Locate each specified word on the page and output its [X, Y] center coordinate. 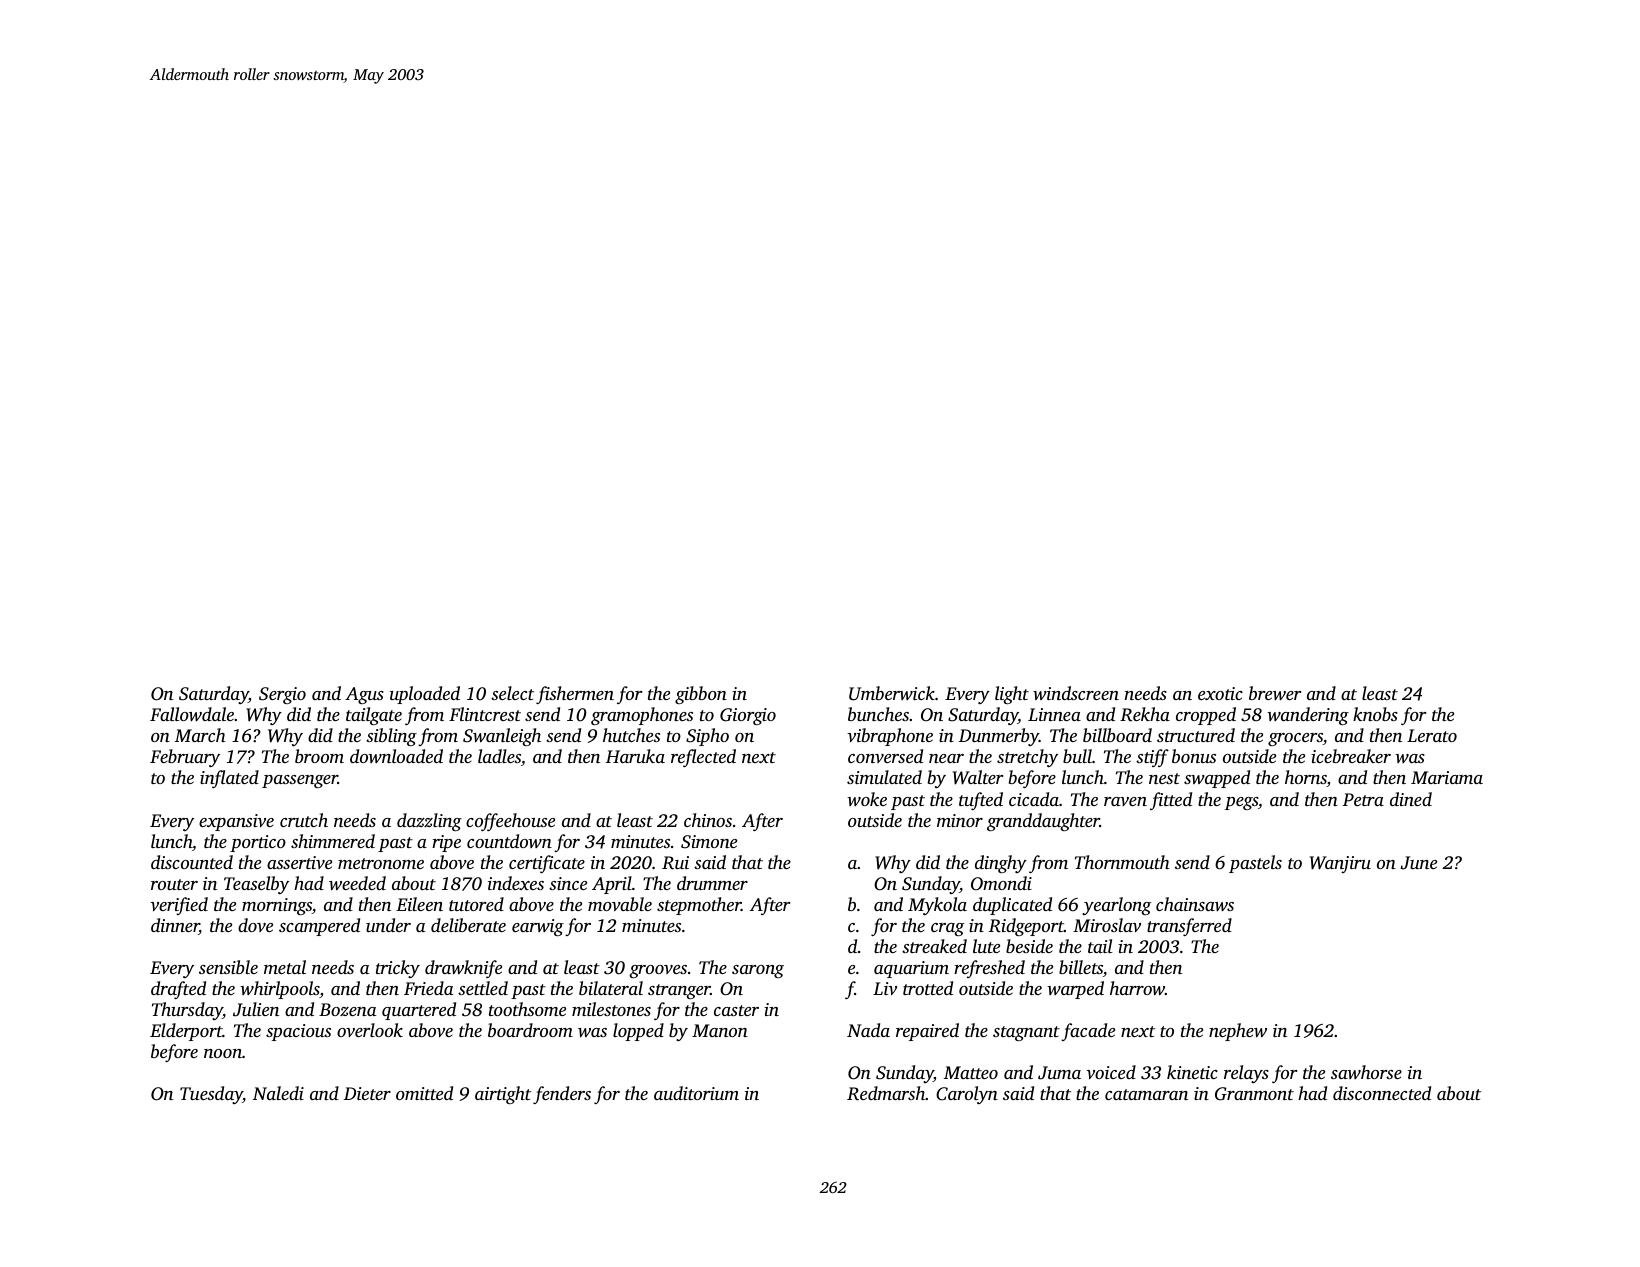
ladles [499, 756]
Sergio [282, 695]
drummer [712, 883]
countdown [509, 841]
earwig [538, 927]
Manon [720, 1030]
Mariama [1447, 777]
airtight [503, 1095]
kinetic [1192, 1072]
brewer [1275, 693]
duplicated [1012, 906]
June [1418, 863]
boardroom [530, 1030]
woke [867, 799]
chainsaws [1195, 904]
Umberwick [892, 693]
